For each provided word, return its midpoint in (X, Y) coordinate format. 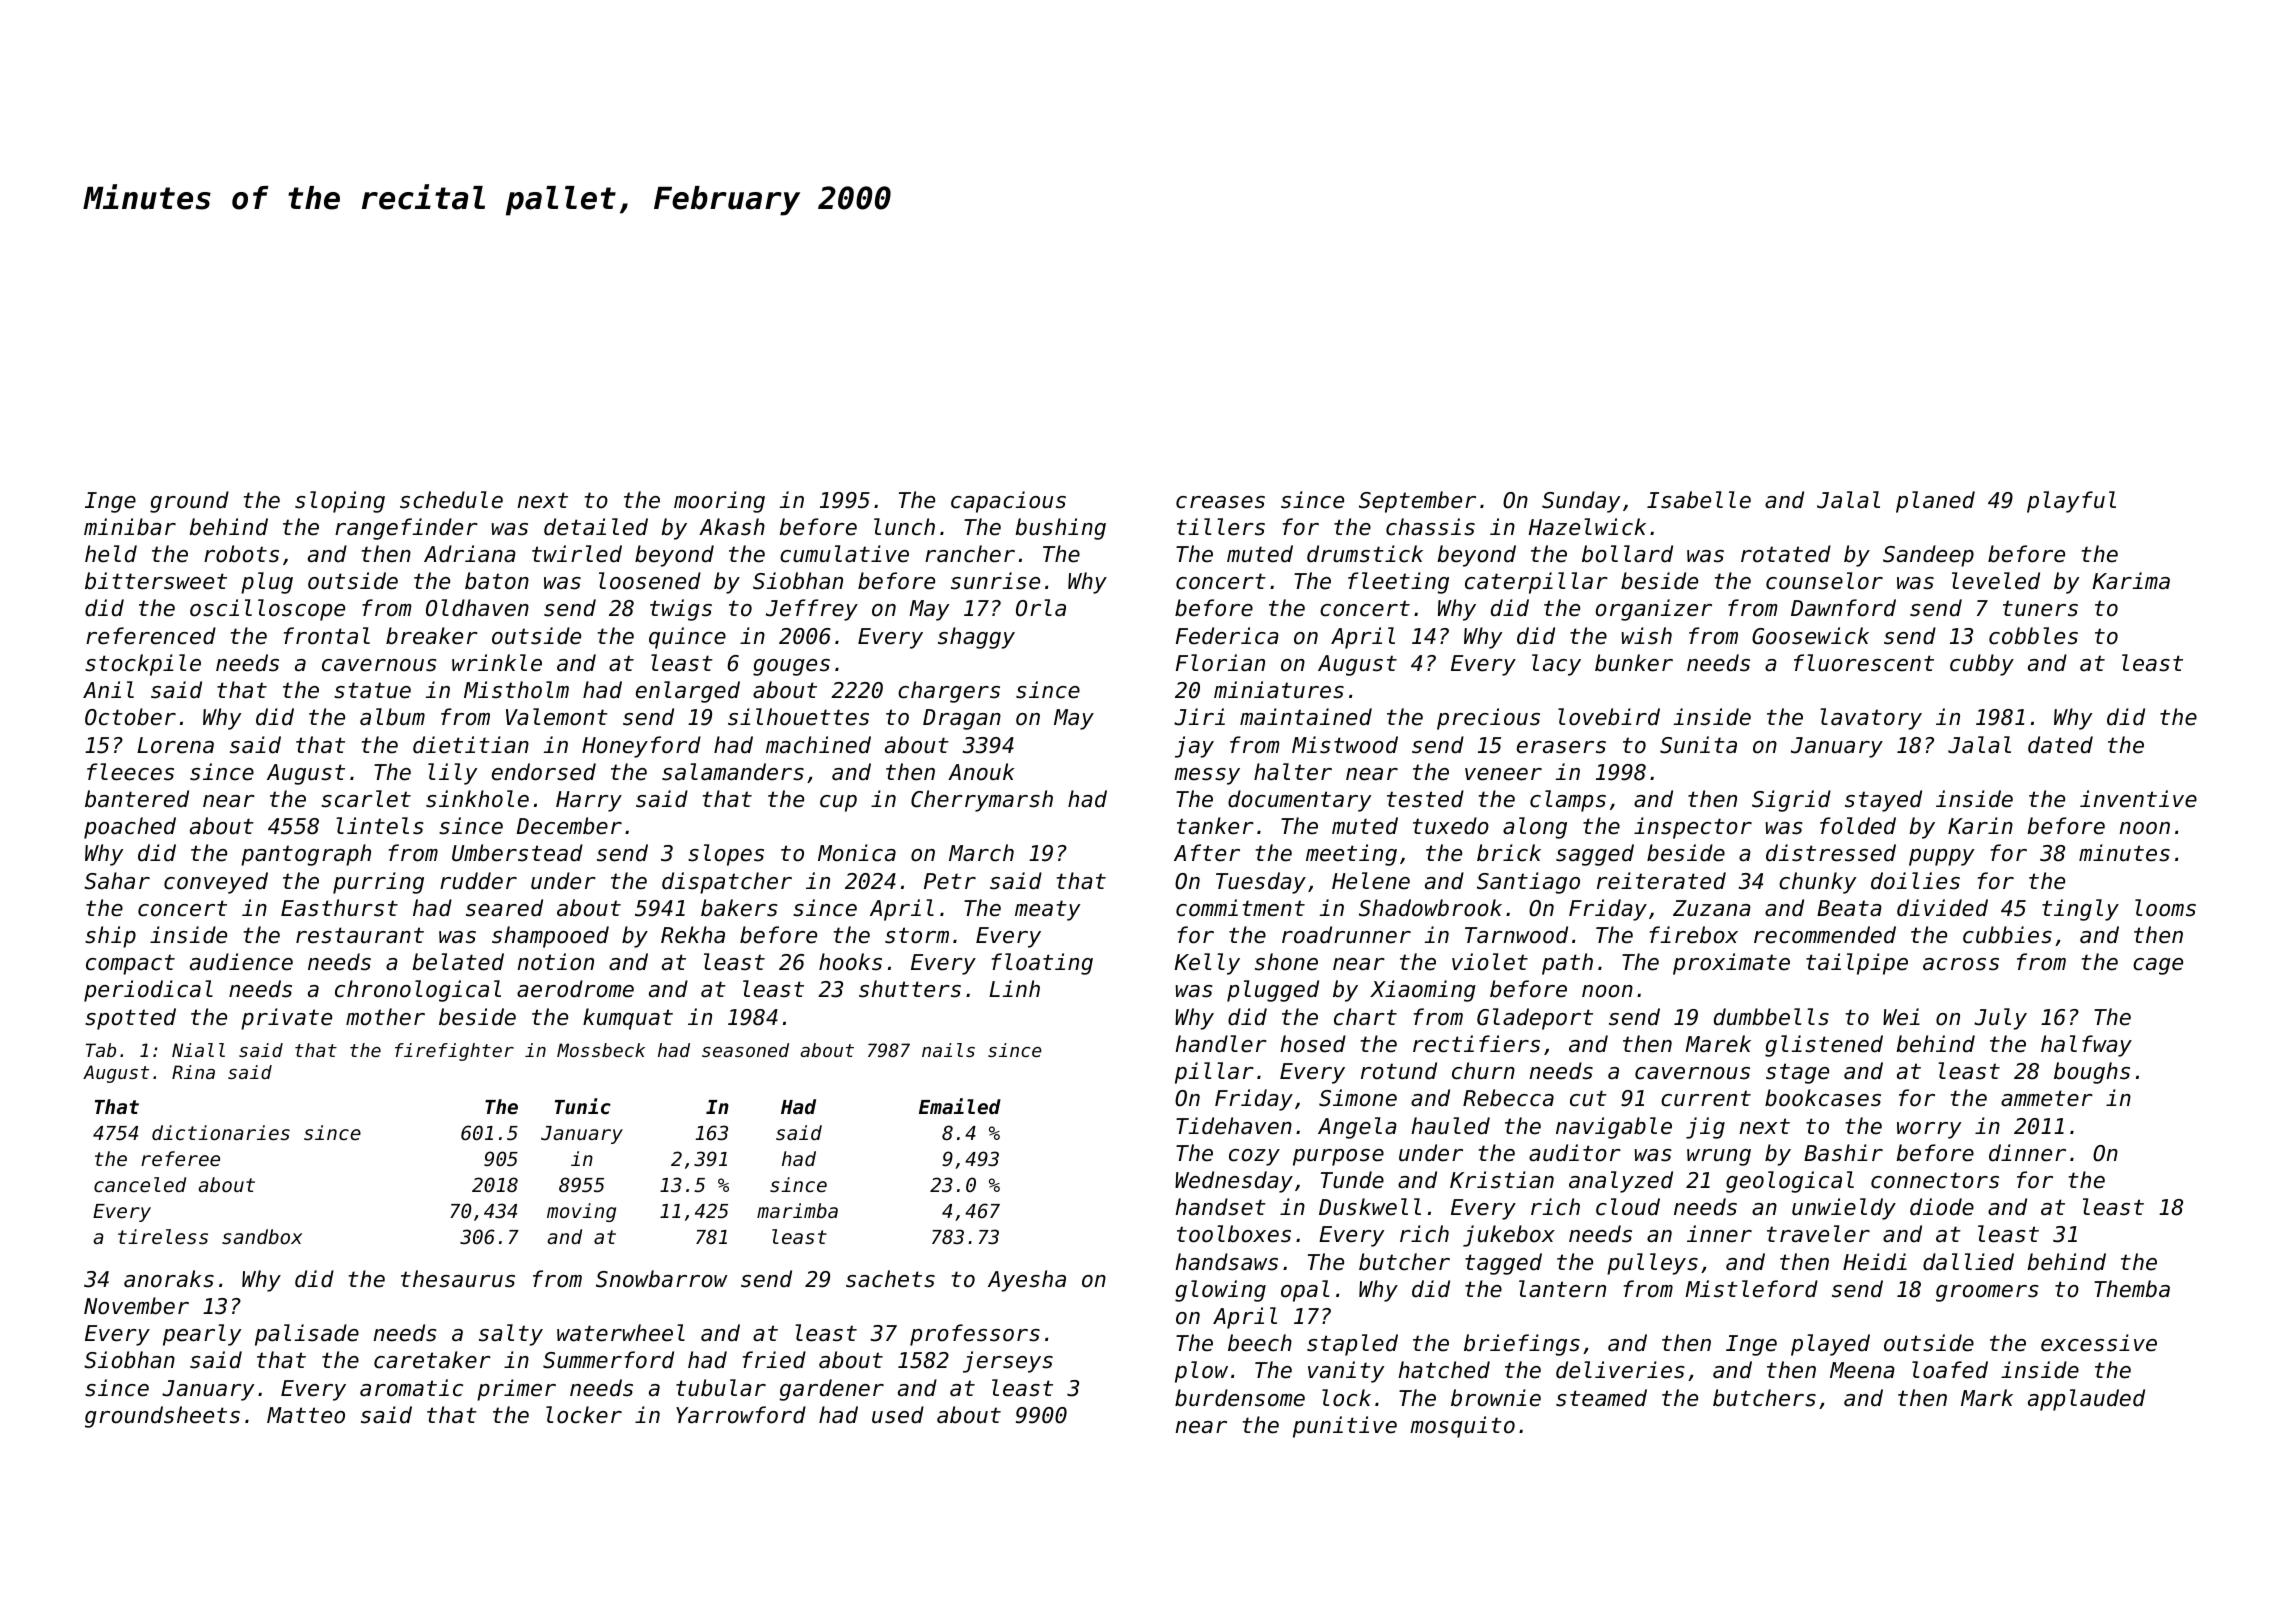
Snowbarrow (662, 1279)
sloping (340, 502)
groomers (1987, 1293)
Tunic (583, 1106)
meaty (1047, 910)
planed (1935, 502)
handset (1220, 1207)
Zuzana (1712, 908)
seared (504, 908)
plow (1201, 1372)
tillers (1221, 527)
